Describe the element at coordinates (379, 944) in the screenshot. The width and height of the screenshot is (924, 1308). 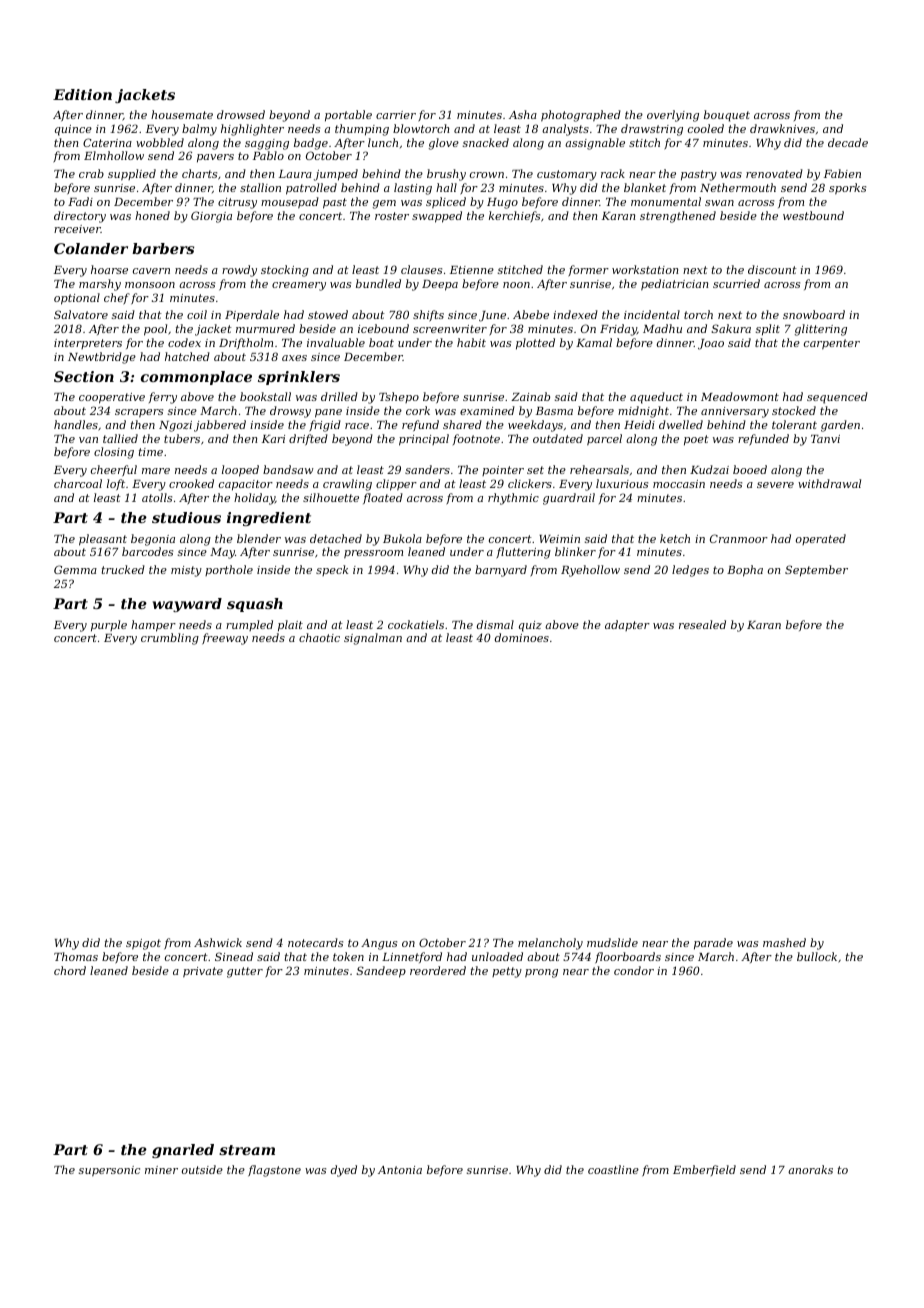
I see `Angus` at that location.
